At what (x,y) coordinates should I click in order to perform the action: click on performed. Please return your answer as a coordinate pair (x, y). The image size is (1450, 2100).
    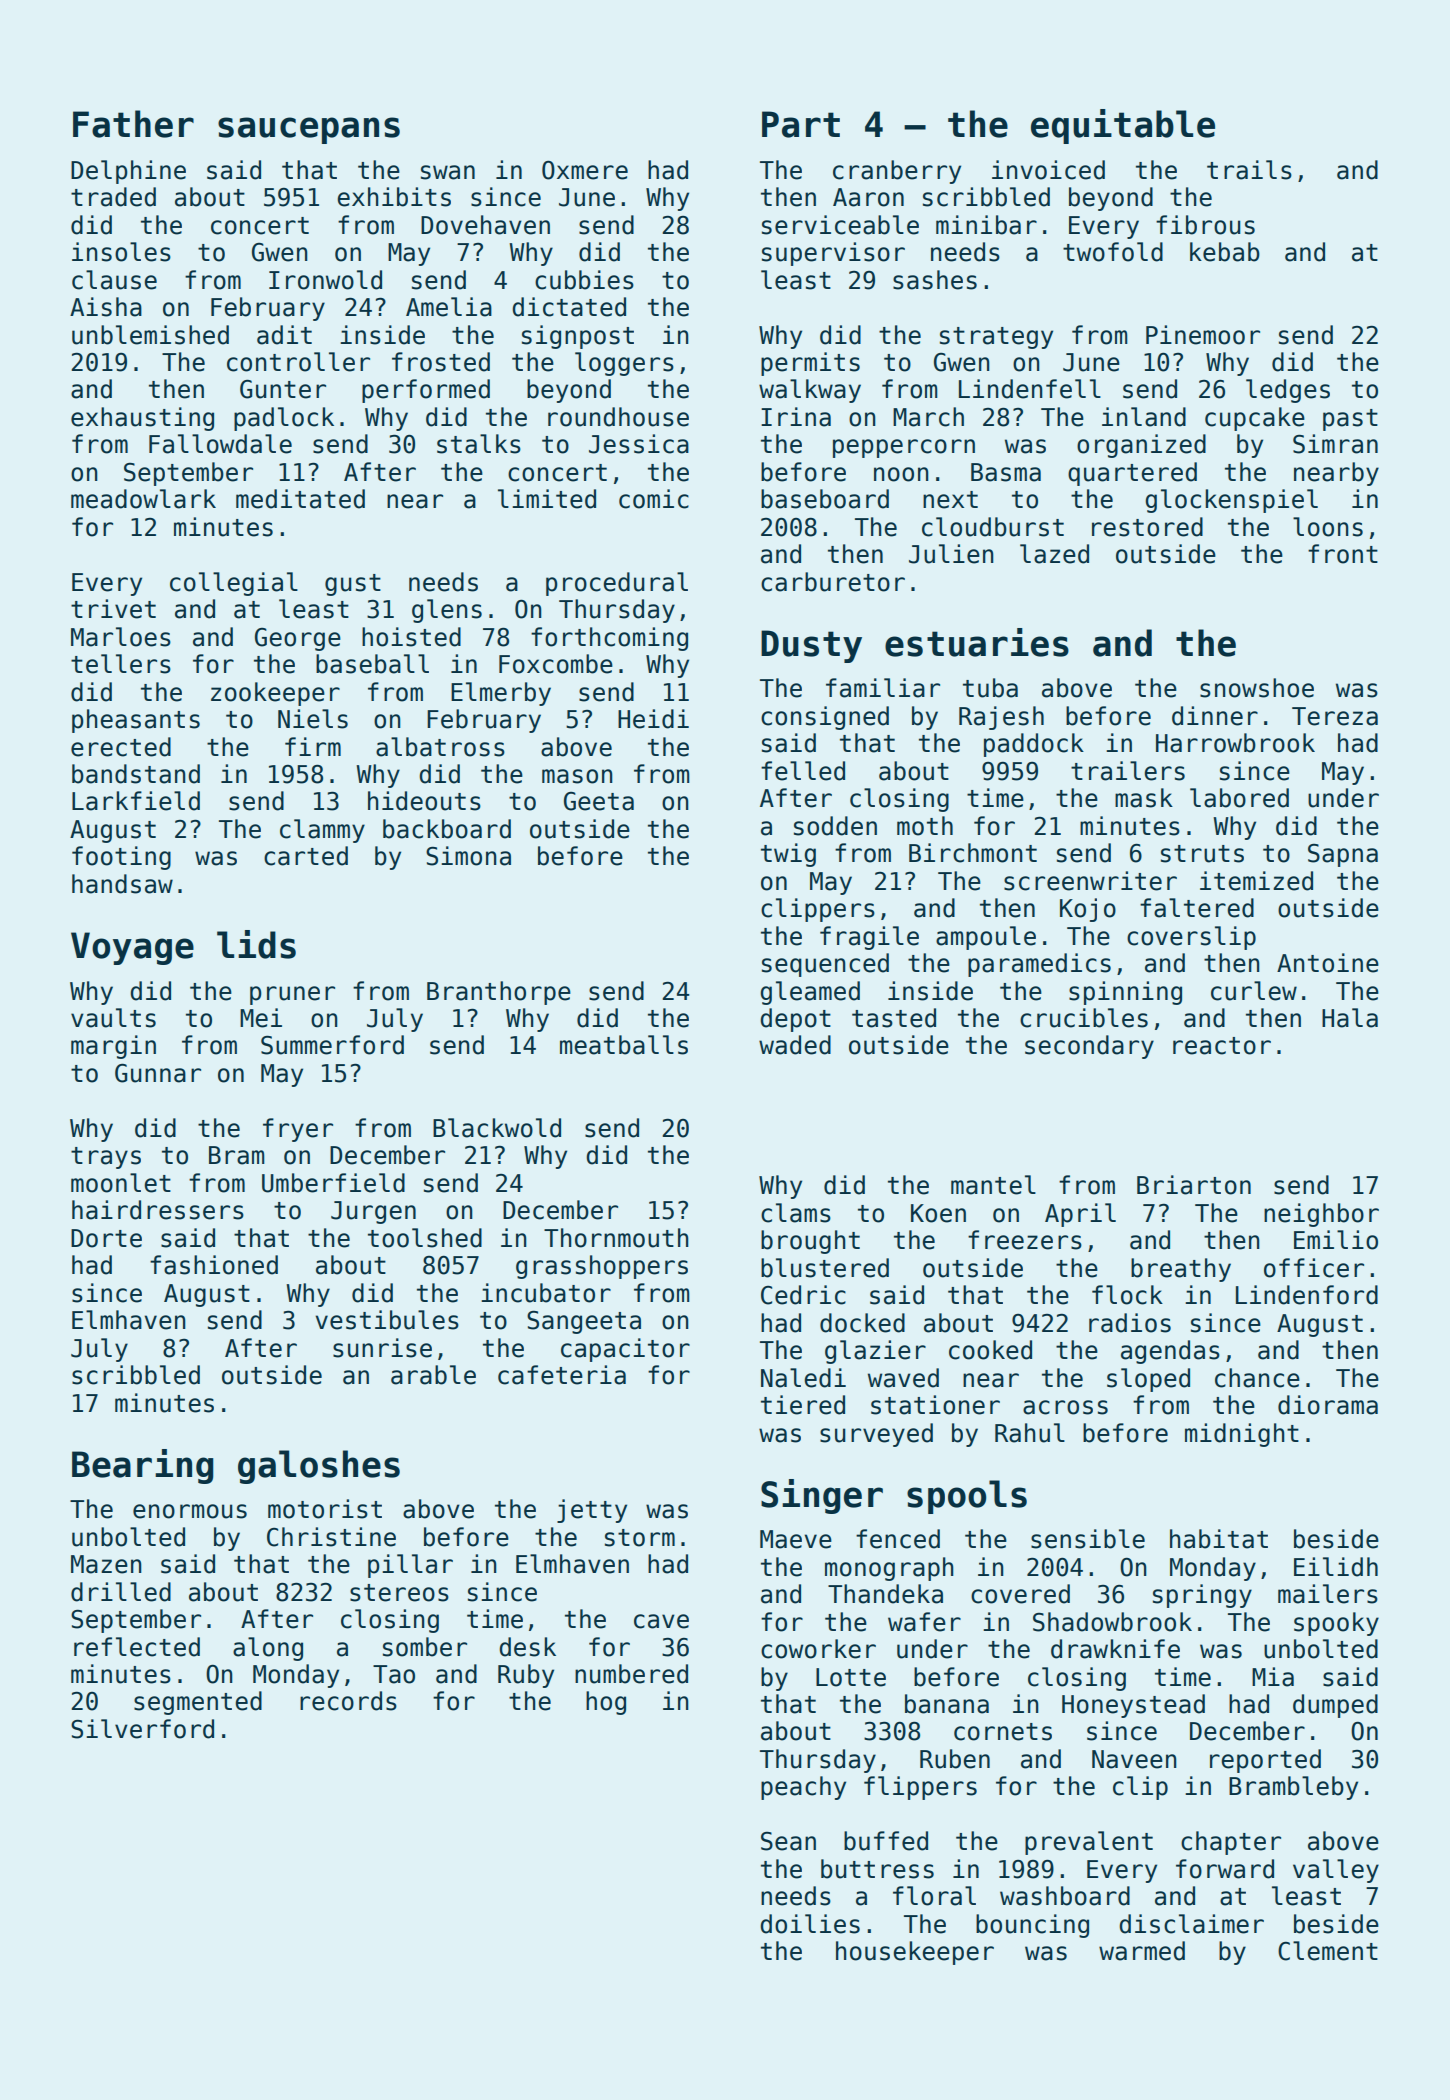
    Looking at the image, I should click on (426, 391).
